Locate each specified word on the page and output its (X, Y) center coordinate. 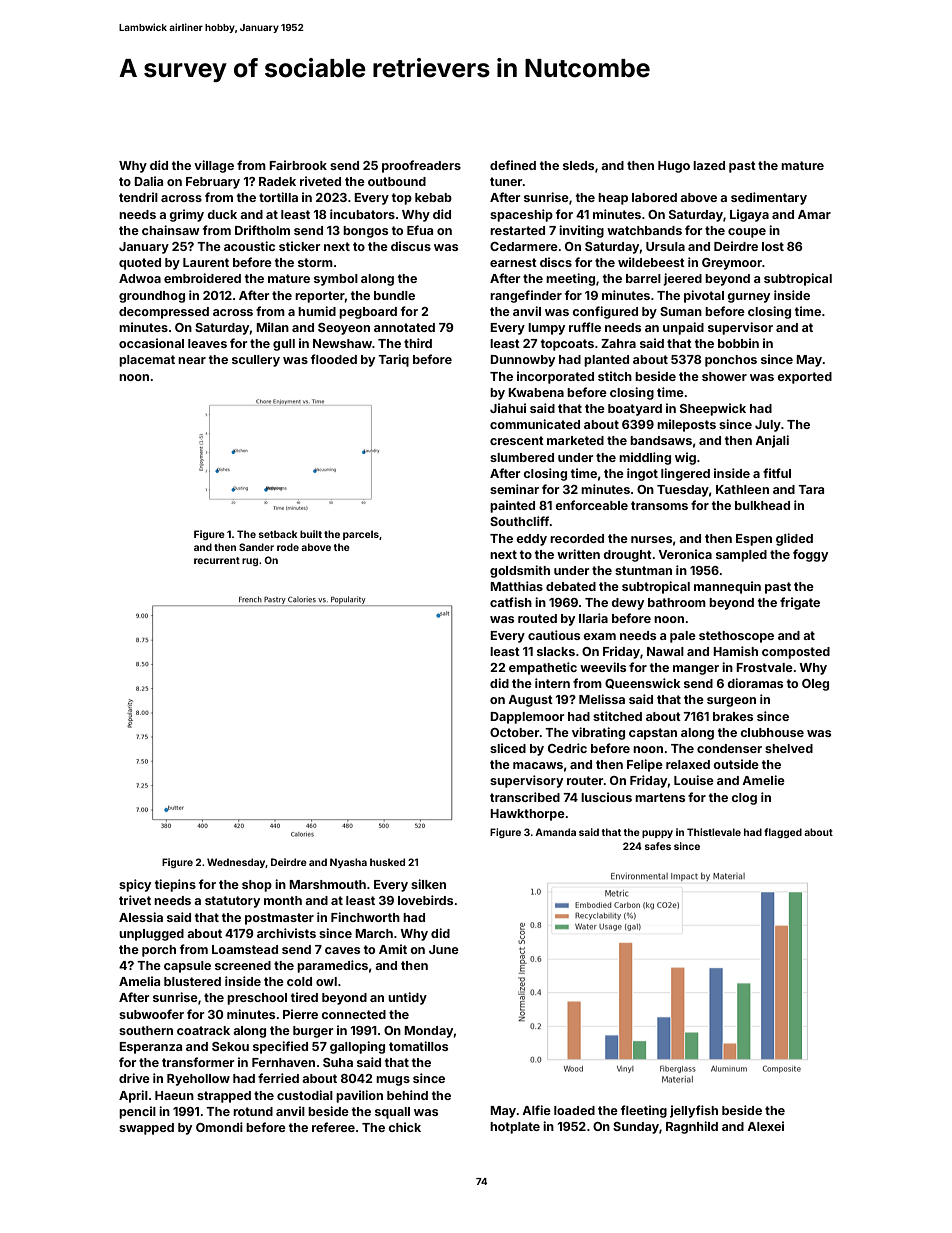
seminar (514, 489)
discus (411, 246)
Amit (393, 949)
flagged (783, 833)
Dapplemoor (527, 718)
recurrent (217, 560)
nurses (651, 539)
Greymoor (732, 264)
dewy (627, 604)
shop (257, 886)
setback (278, 534)
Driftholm (262, 230)
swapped (146, 1129)
